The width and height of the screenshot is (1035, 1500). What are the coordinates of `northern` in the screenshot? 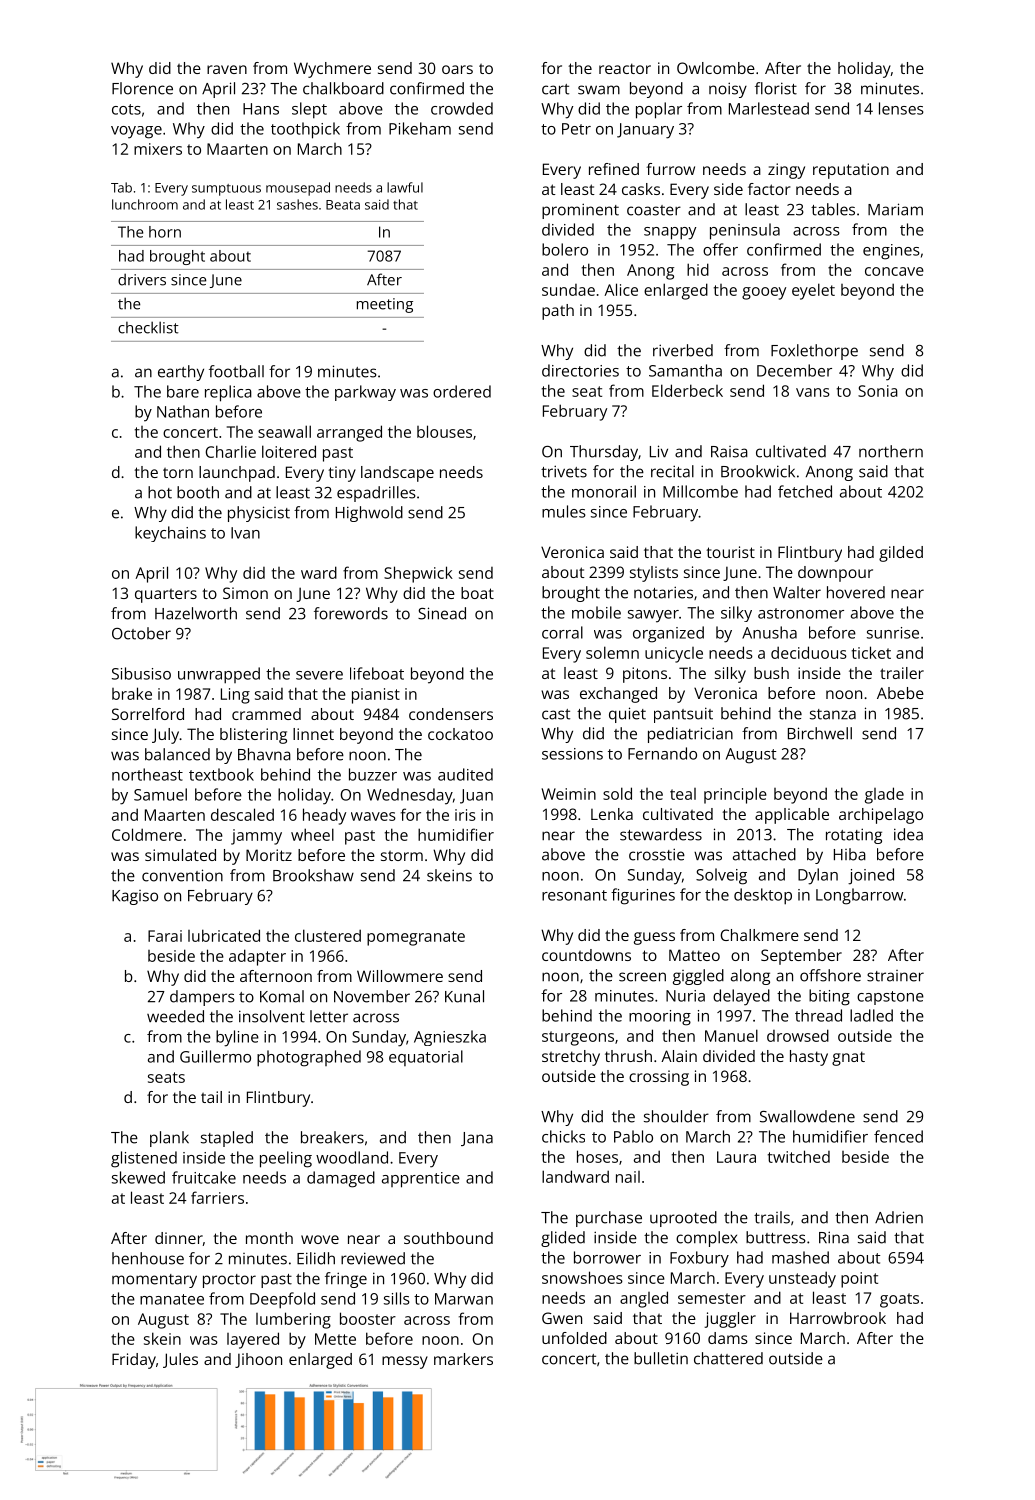 It's located at (891, 451).
